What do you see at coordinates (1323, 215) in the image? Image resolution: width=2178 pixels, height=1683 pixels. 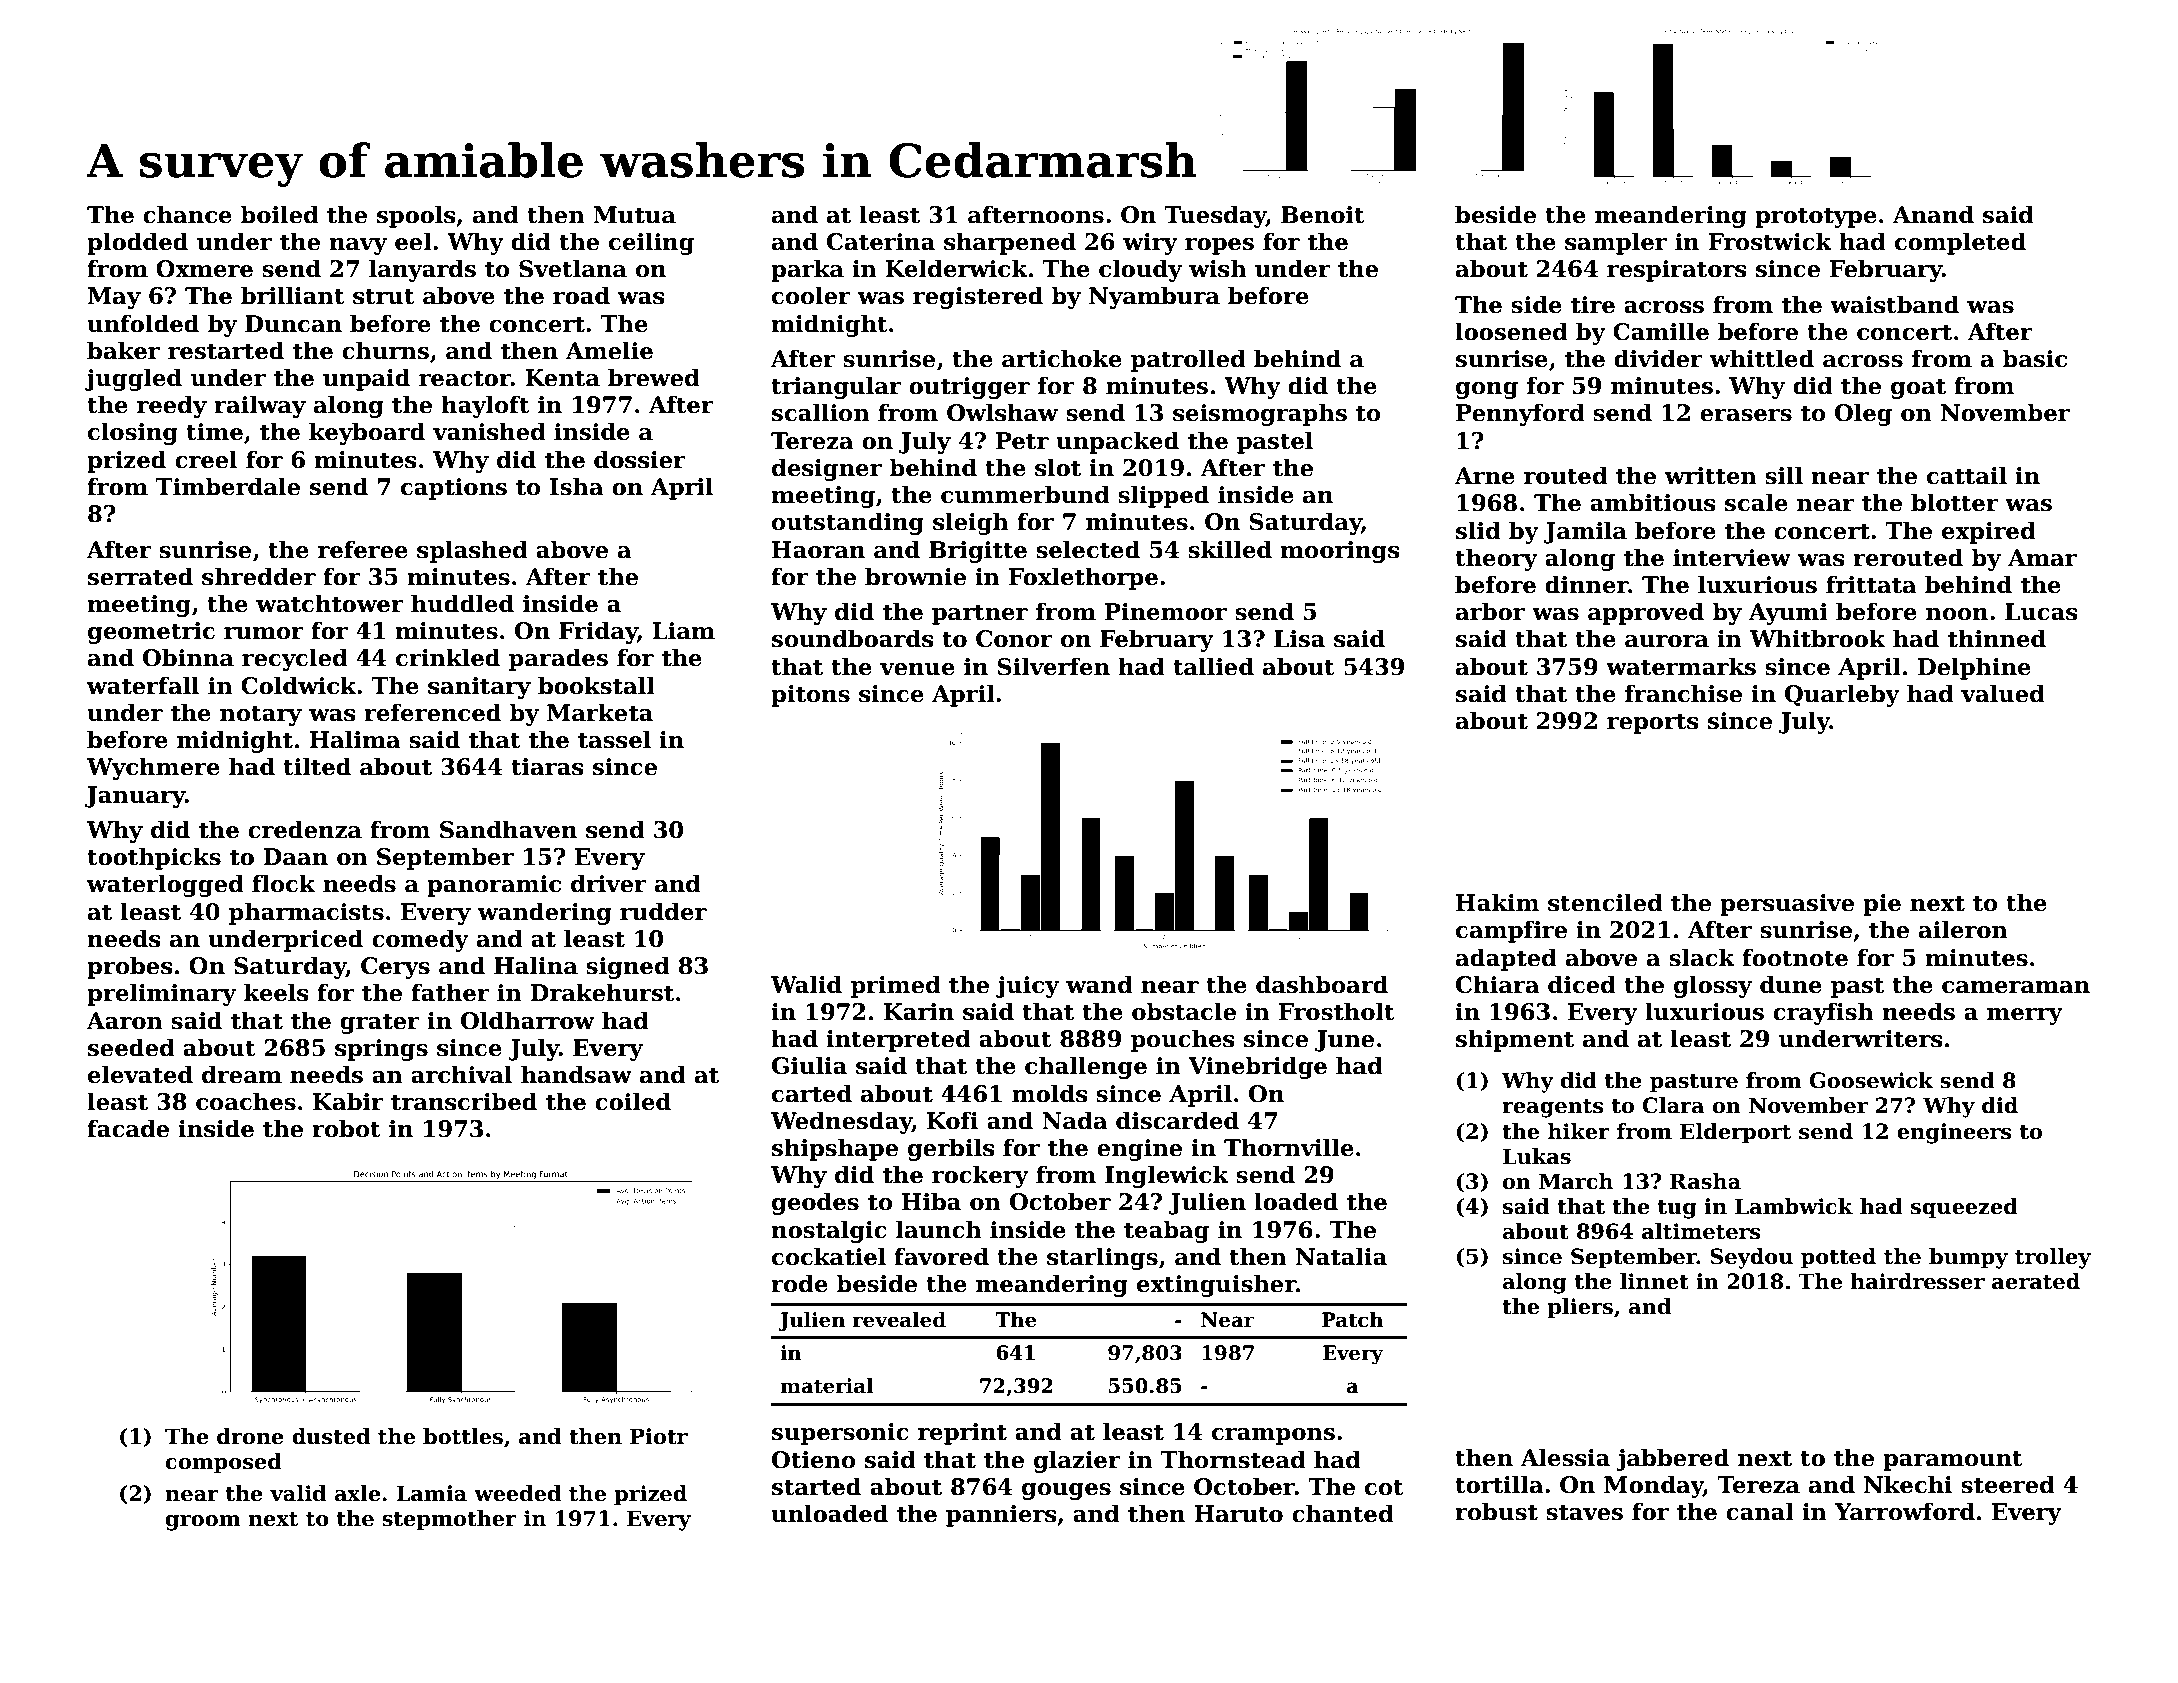 I see `Benoit` at bounding box center [1323, 215].
